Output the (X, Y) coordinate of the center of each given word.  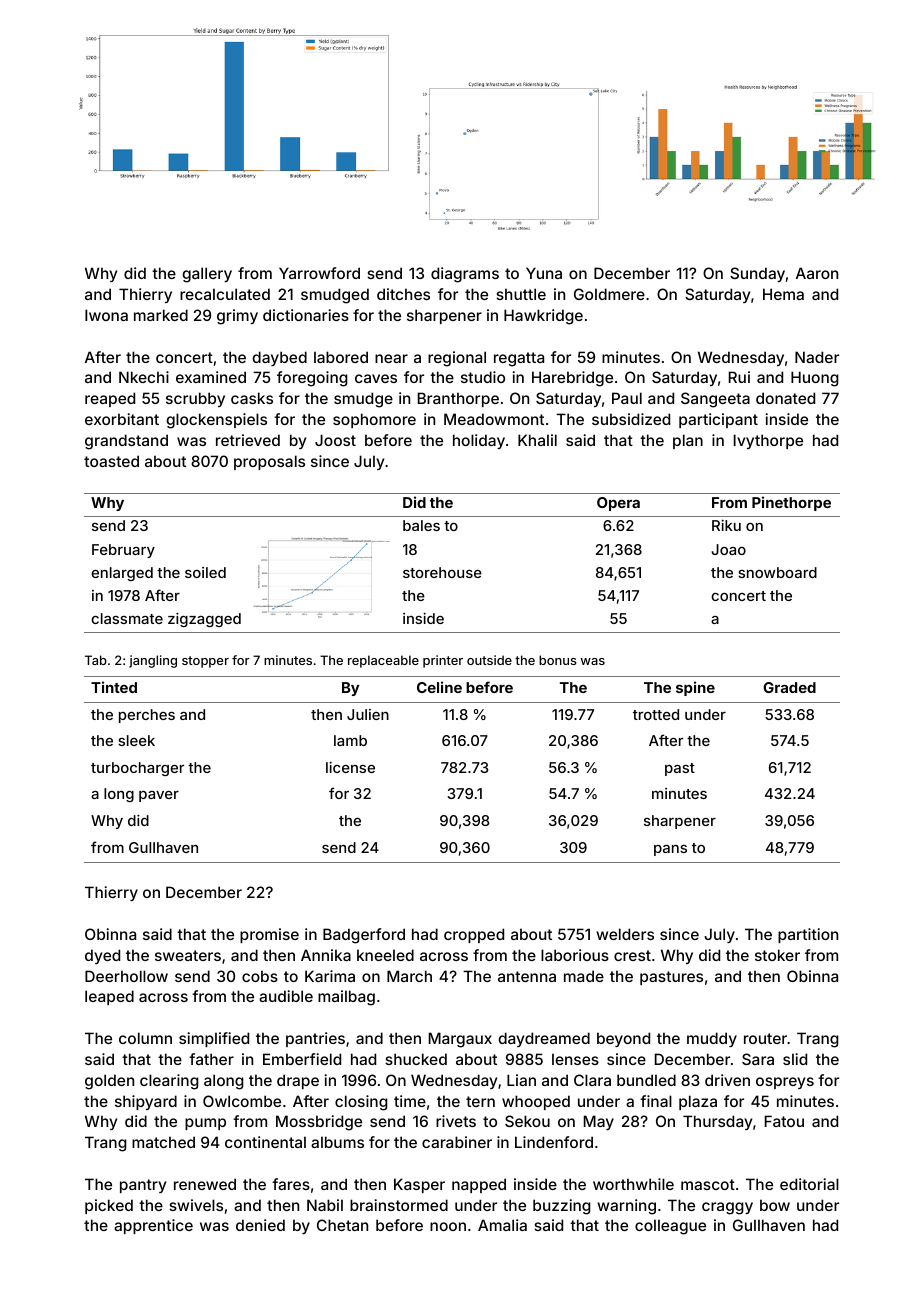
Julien (368, 714)
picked (109, 1206)
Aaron (817, 273)
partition (808, 935)
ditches (403, 294)
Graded (789, 687)
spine (695, 688)
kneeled (385, 955)
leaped (109, 997)
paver (159, 796)
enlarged (122, 574)
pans (670, 850)
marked (161, 315)
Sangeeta (715, 400)
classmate (127, 618)
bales (421, 525)
